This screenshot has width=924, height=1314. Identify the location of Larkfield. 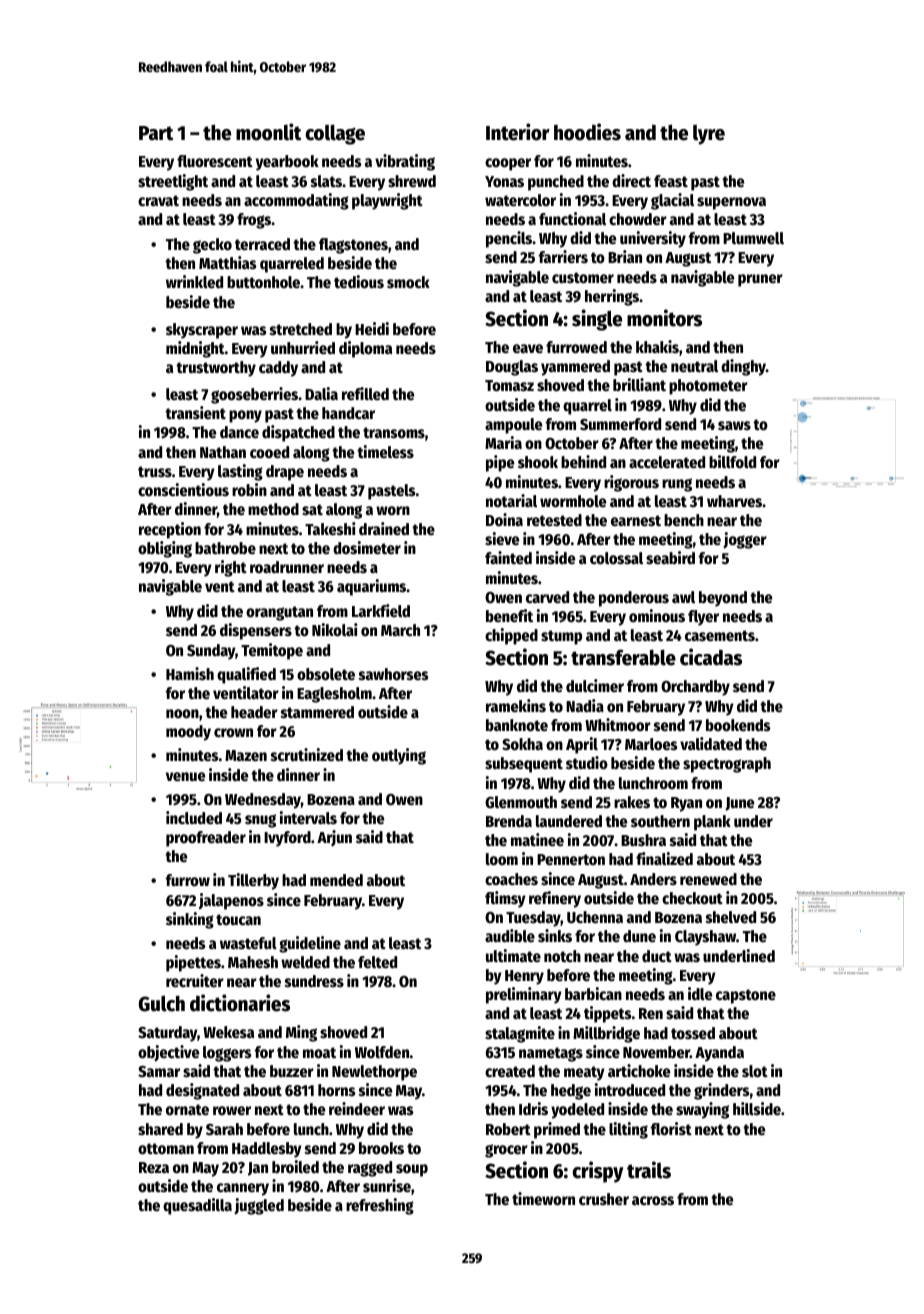
(381, 610).
